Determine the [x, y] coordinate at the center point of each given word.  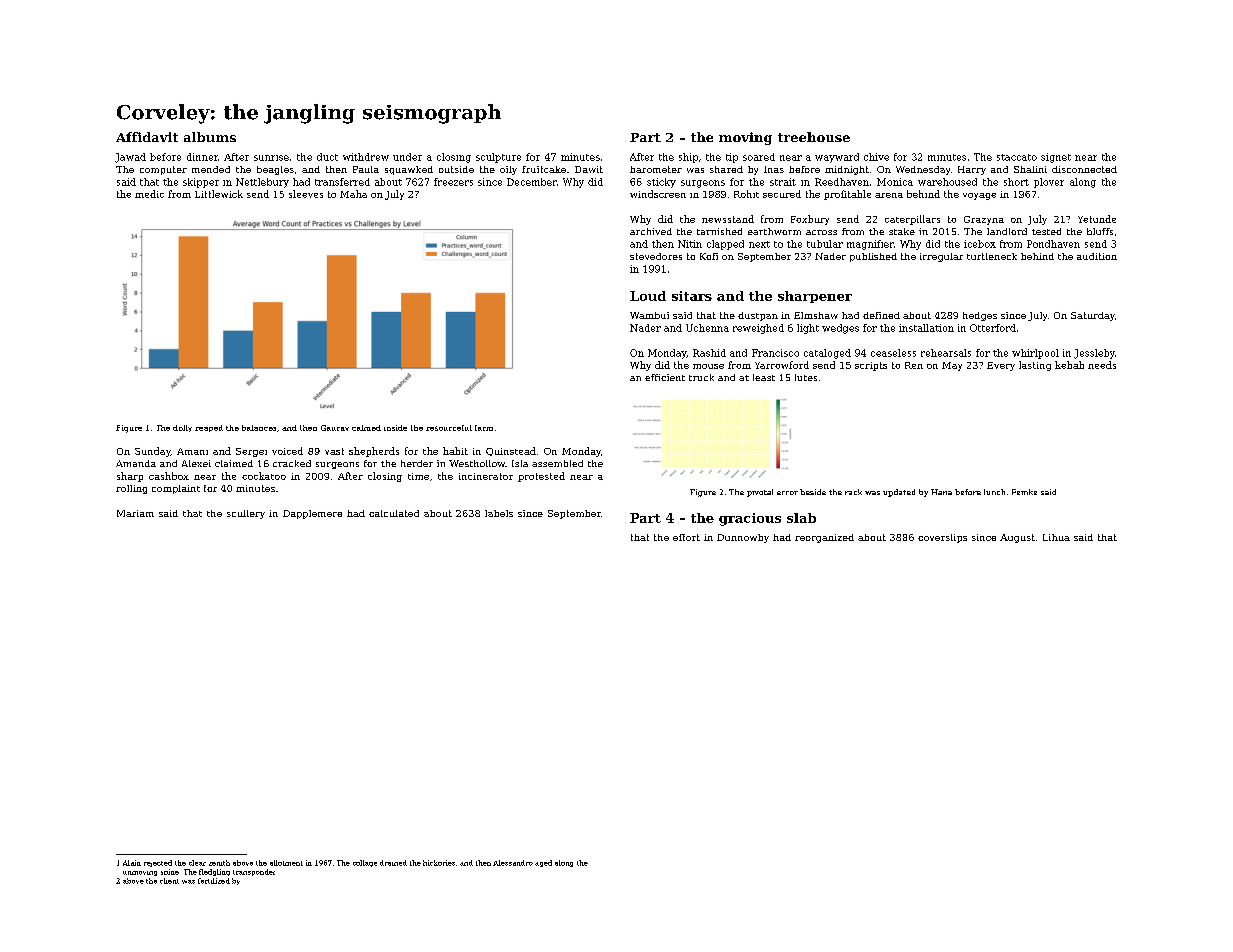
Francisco [775, 353]
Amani [192, 451]
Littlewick [219, 194]
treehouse [814, 137]
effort [686, 537]
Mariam [135, 513]
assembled [557, 463]
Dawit [589, 169]
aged [543, 863]
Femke [1024, 492]
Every [1001, 366]
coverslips [942, 538]
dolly [182, 428]
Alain [132, 863]
